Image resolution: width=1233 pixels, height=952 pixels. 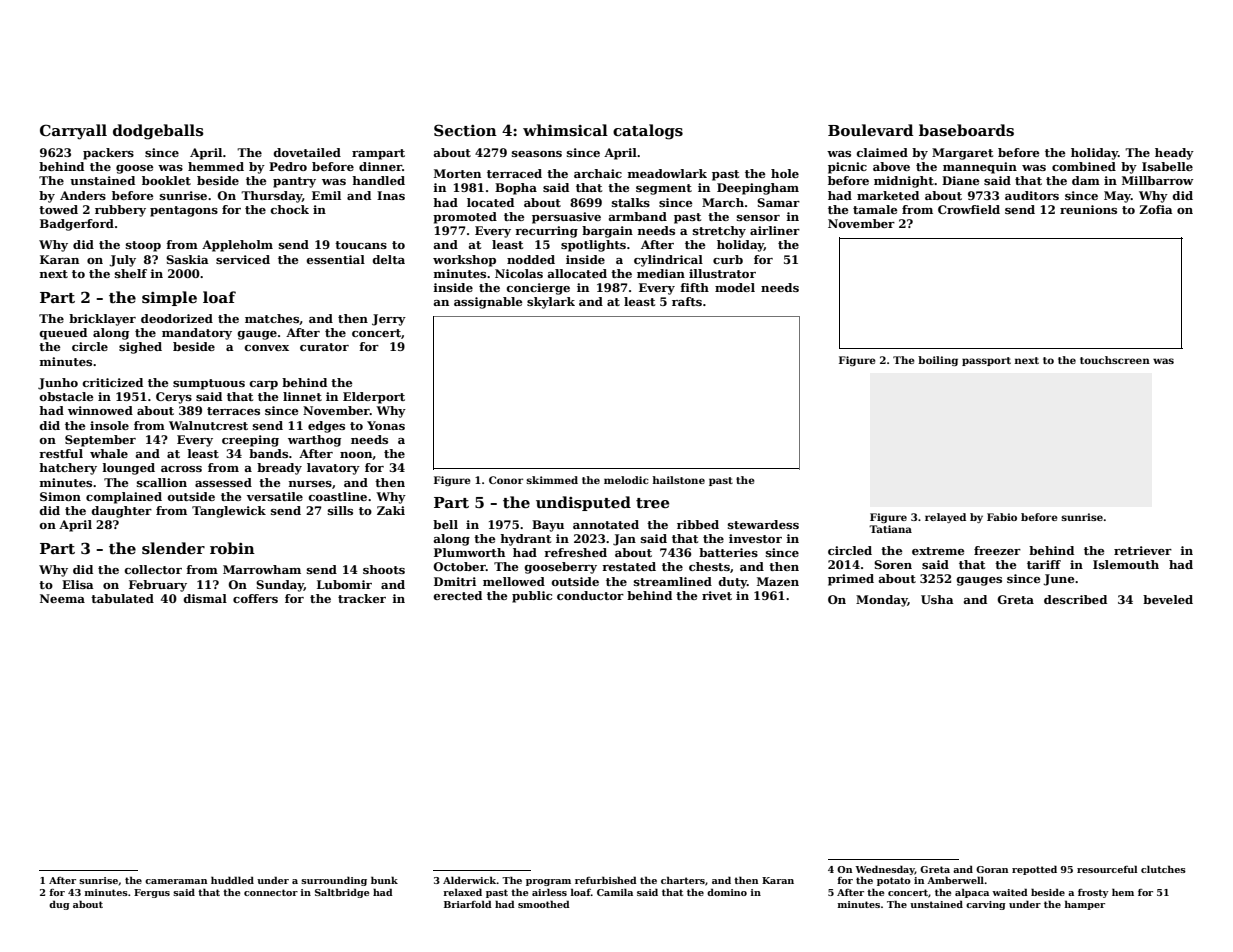 What do you see at coordinates (938, 361) in the image?
I see `boiling` at bounding box center [938, 361].
